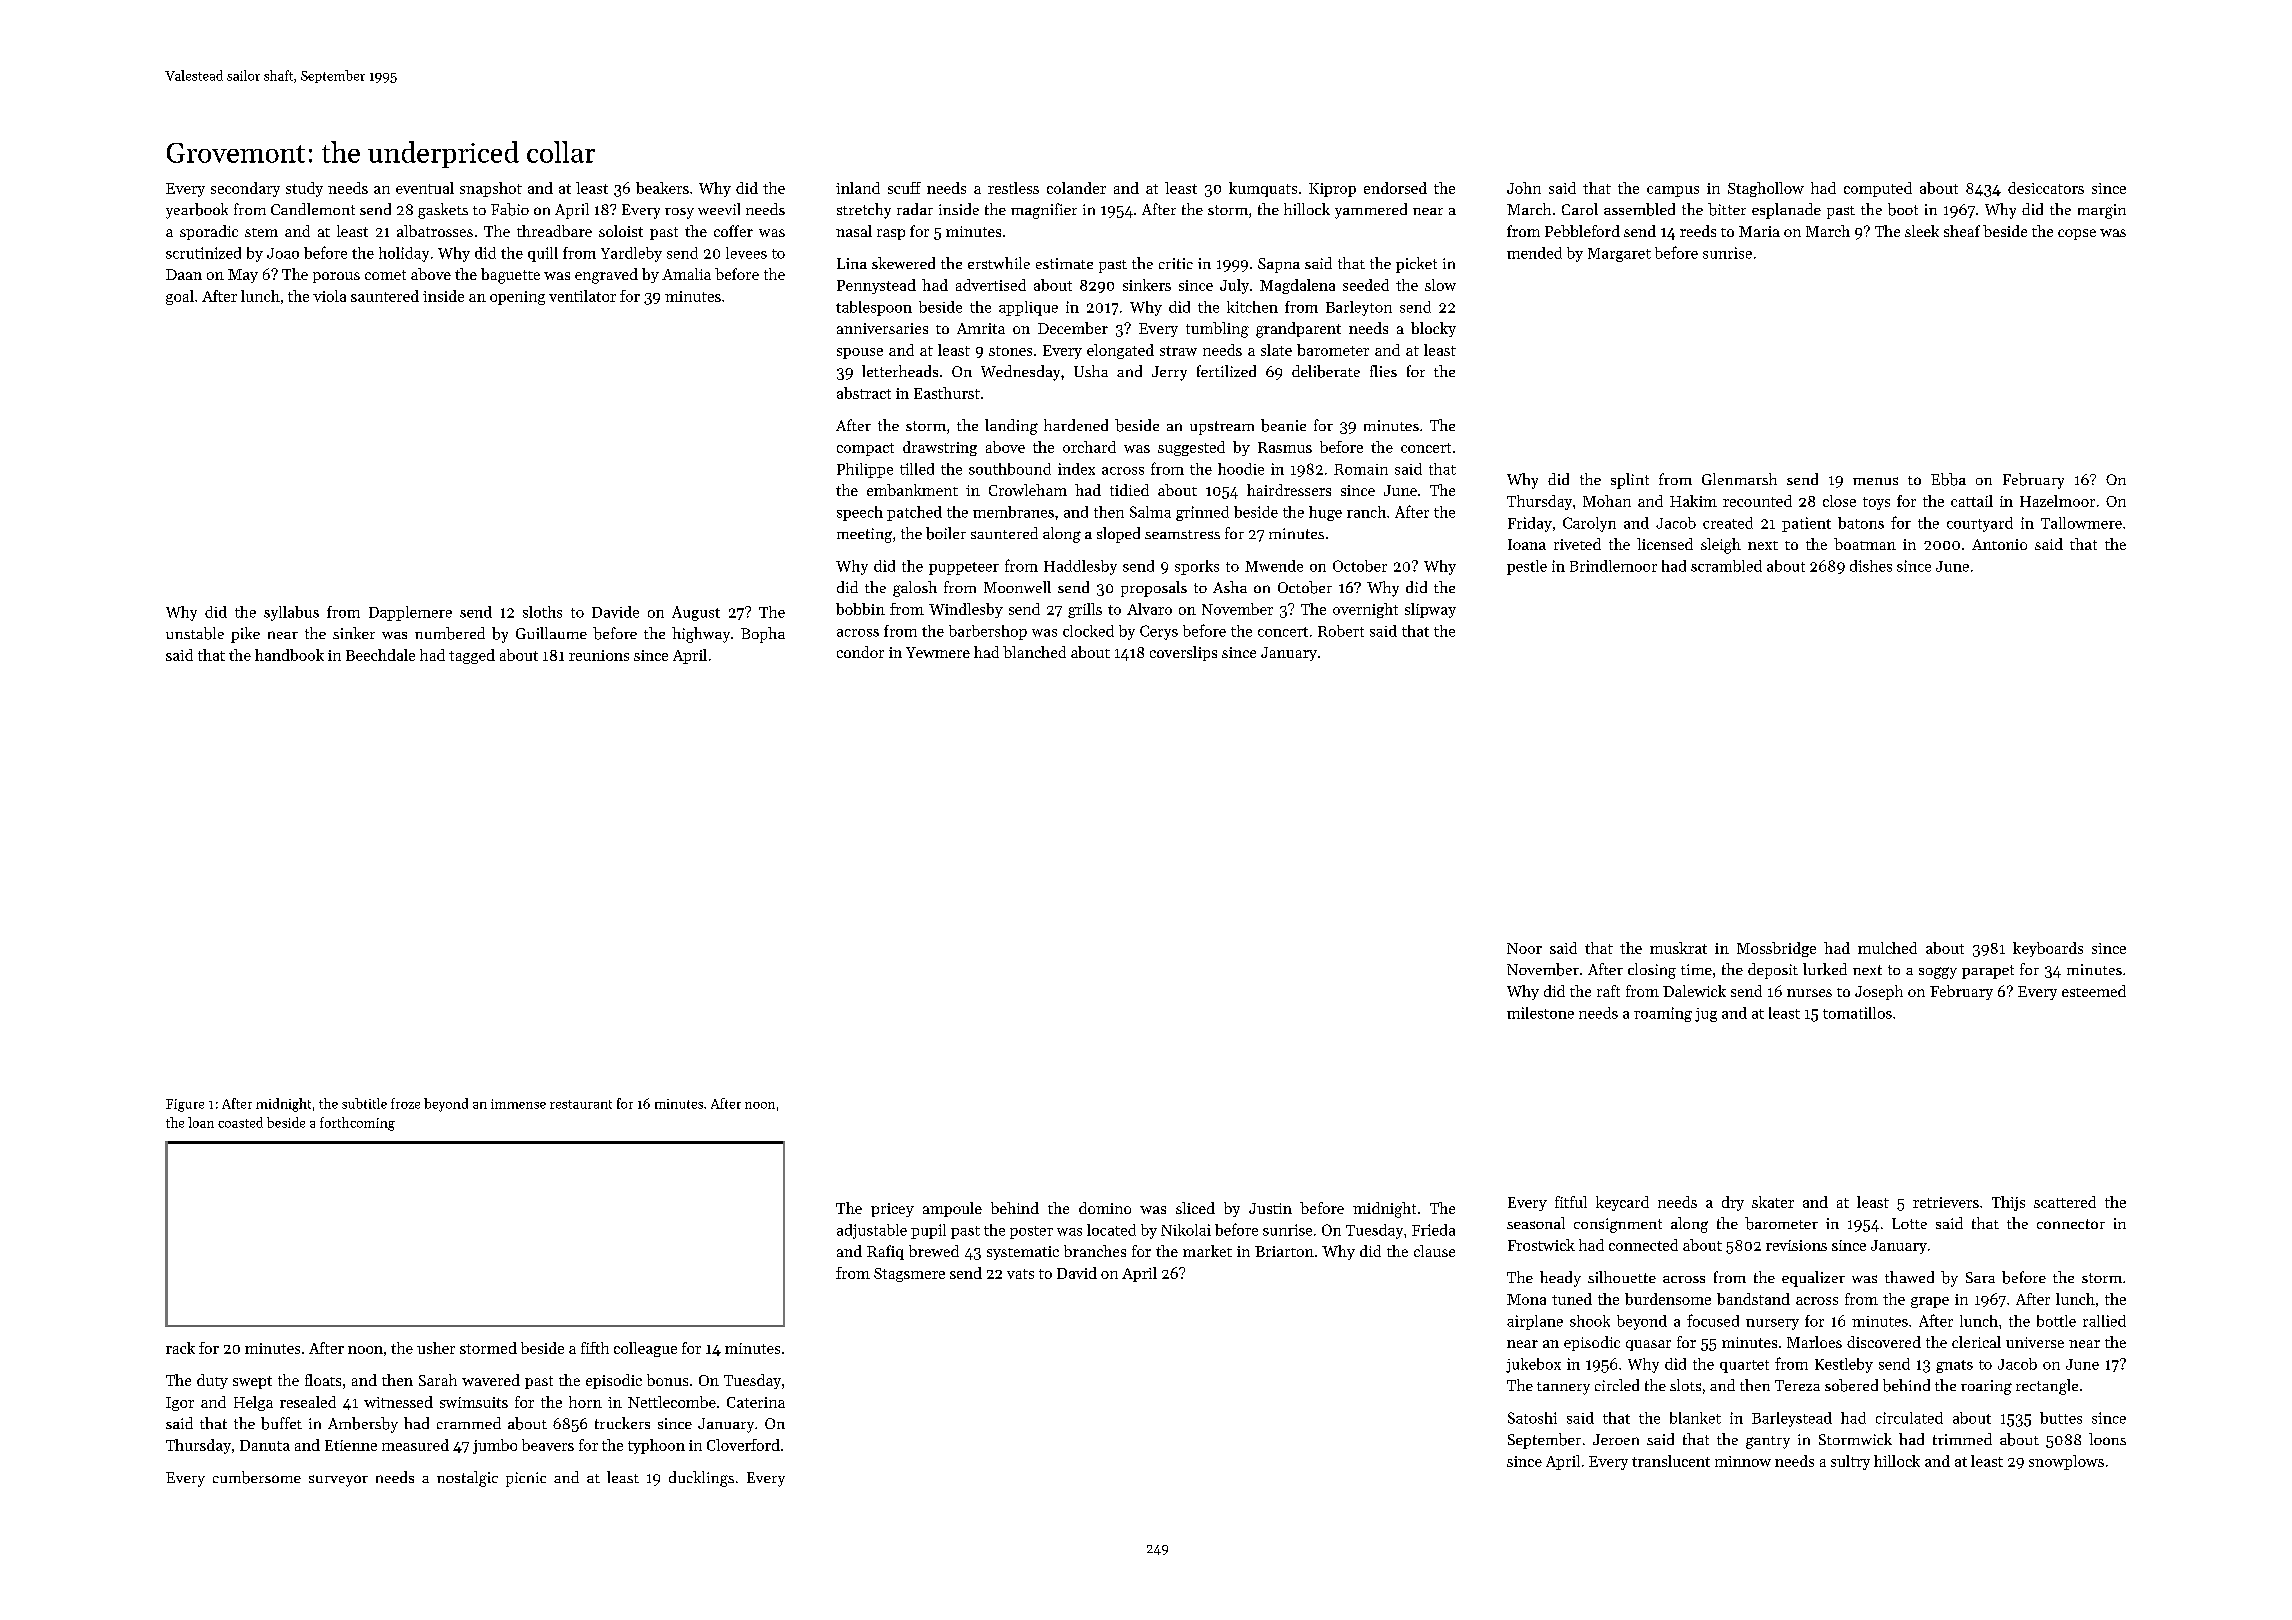  I want to click on immense, so click(518, 1104).
